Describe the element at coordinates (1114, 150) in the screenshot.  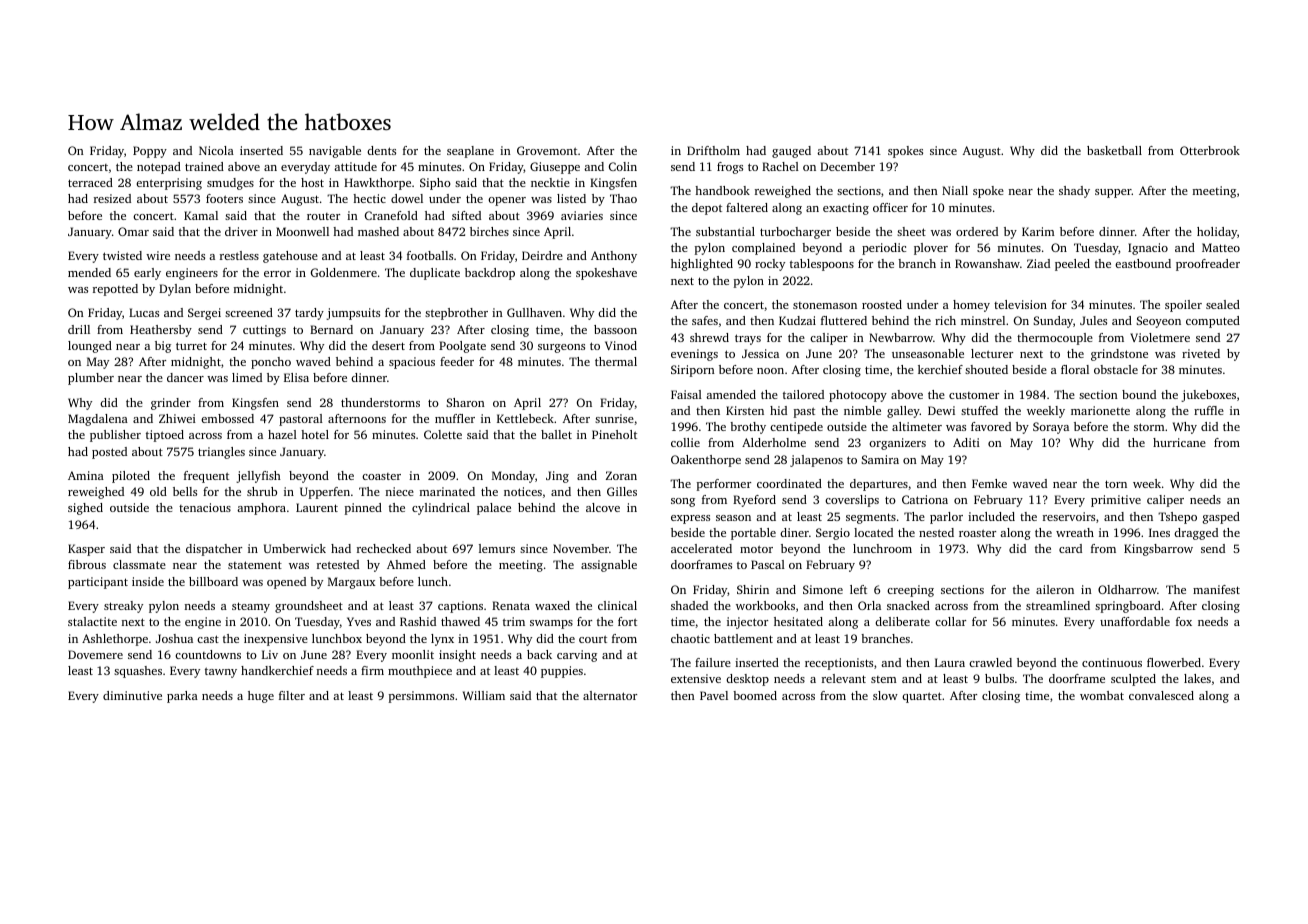
I see `basketball` at that location.
